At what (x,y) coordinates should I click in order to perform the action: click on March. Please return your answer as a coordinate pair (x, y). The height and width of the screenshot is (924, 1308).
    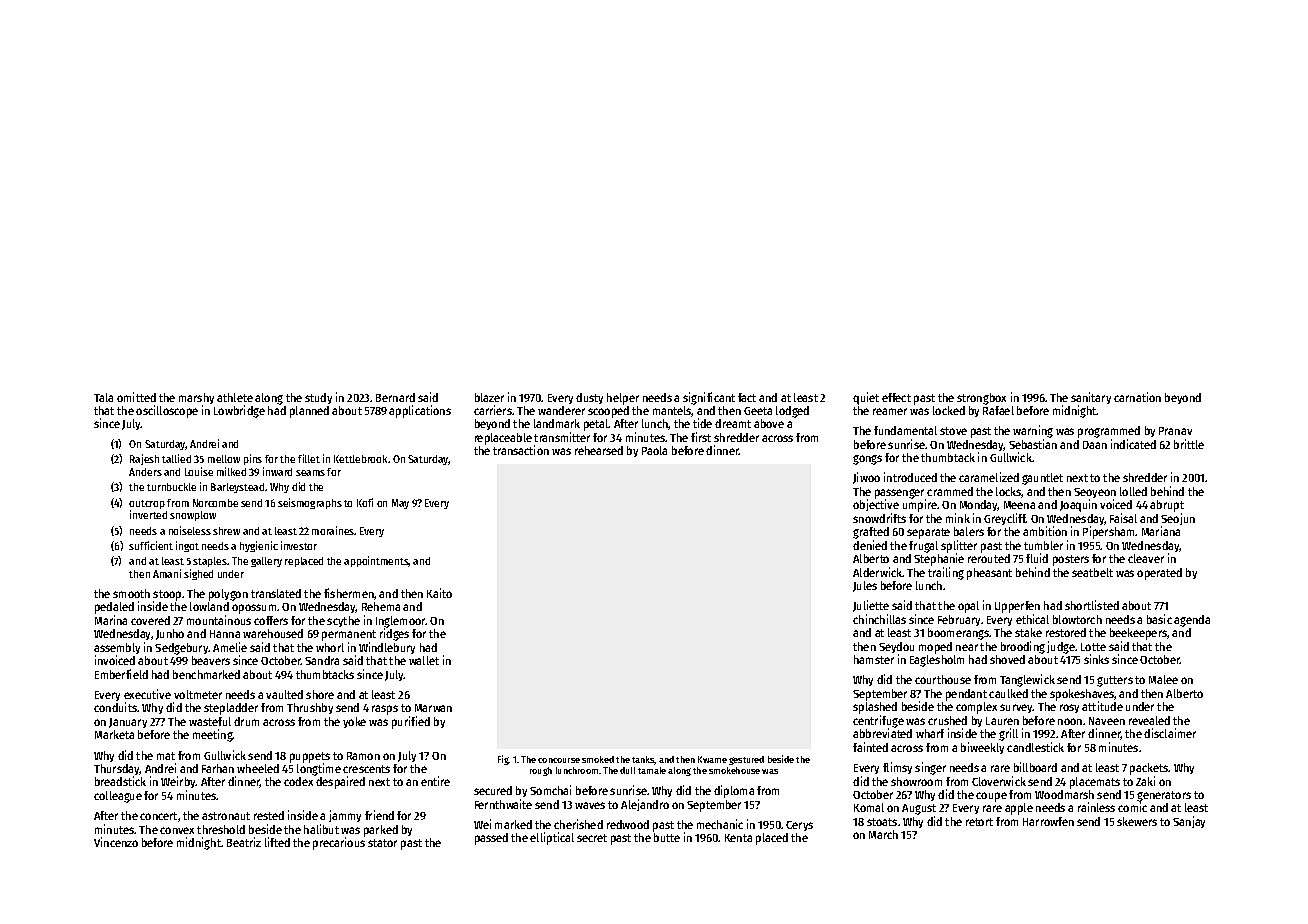
    Looking at the image, I should click on (883, 834).
